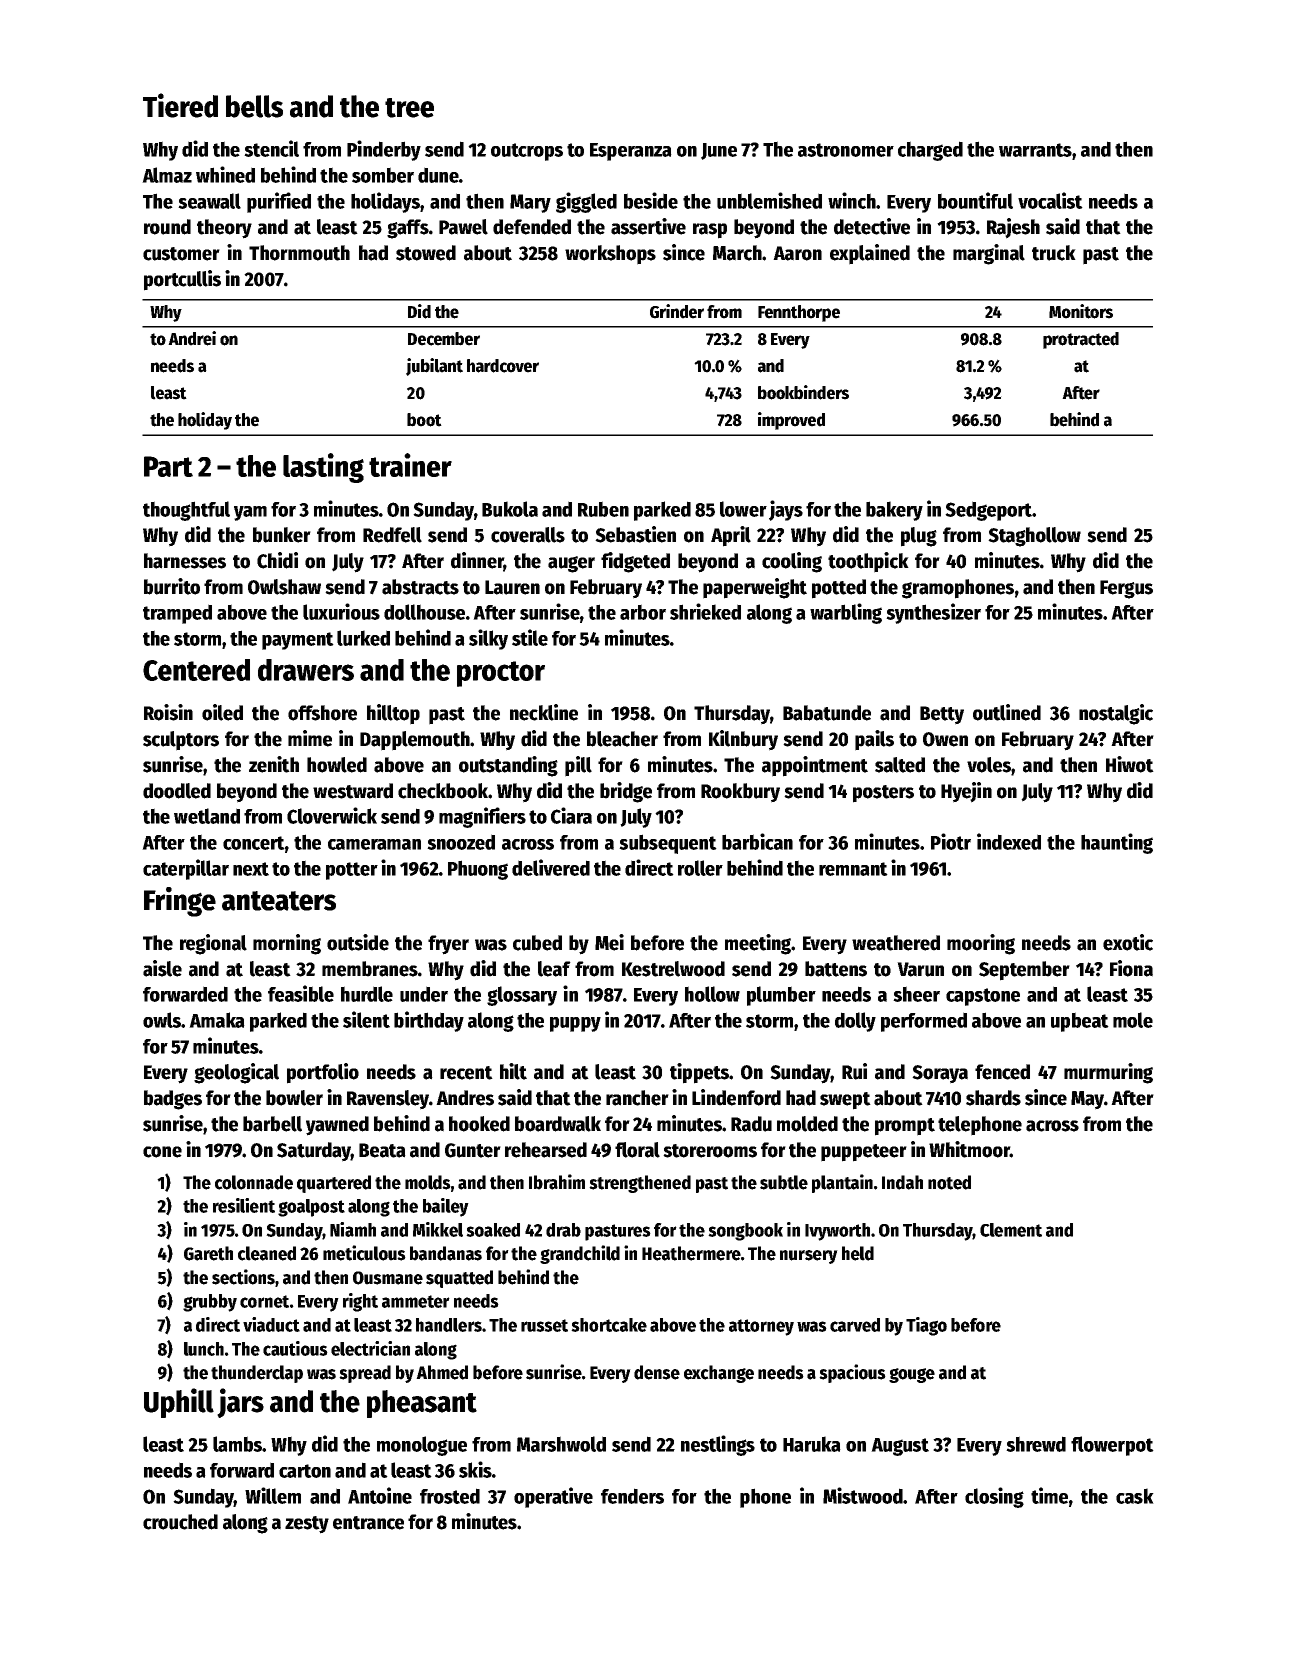 Image resolution: width=1296 pixels, height=1677 pixels. Describe the element at coordinates (323, 468) in the document. I see `lasting` at that location.
